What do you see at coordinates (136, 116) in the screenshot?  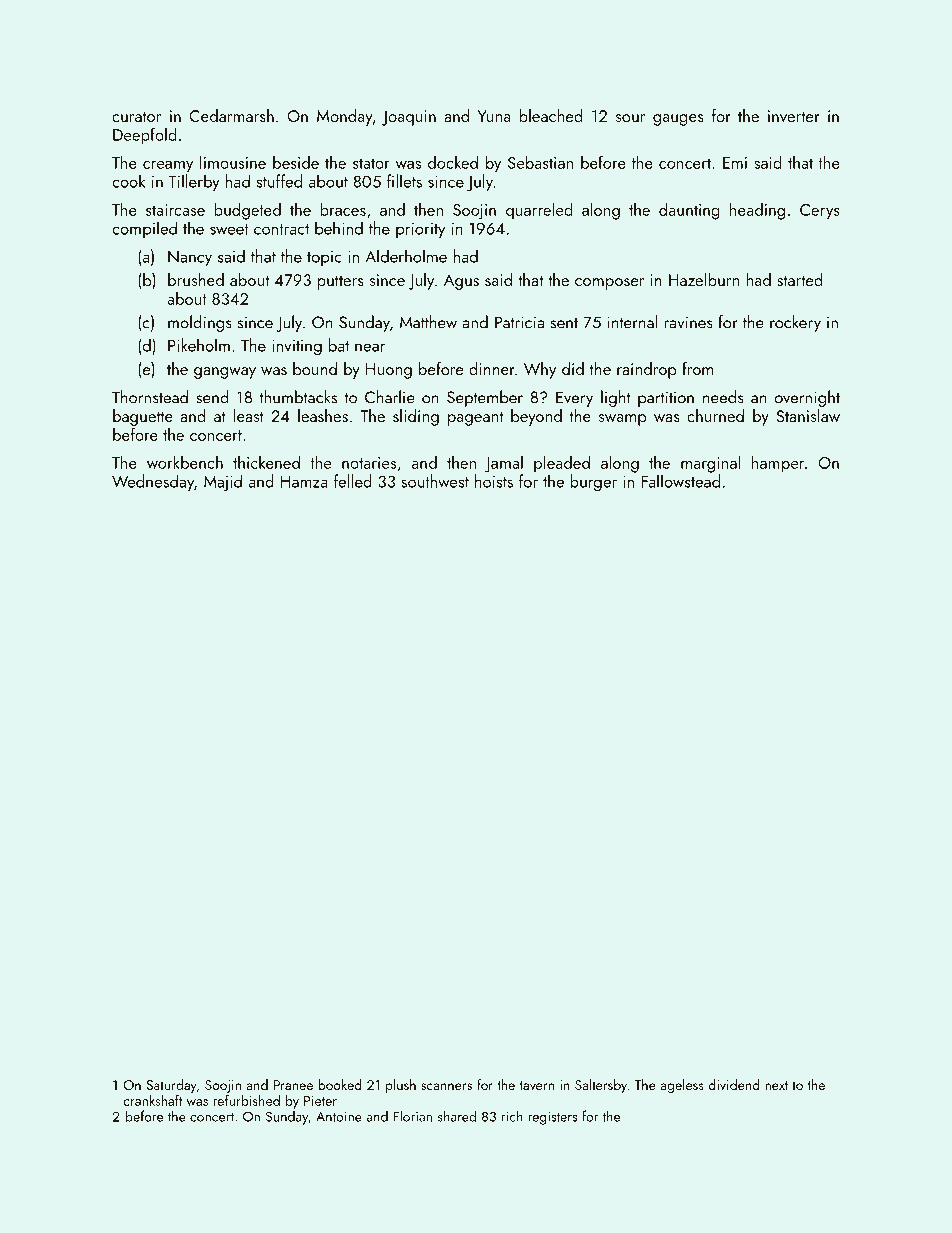 I see `curator` at bounding box center [136, 116].
